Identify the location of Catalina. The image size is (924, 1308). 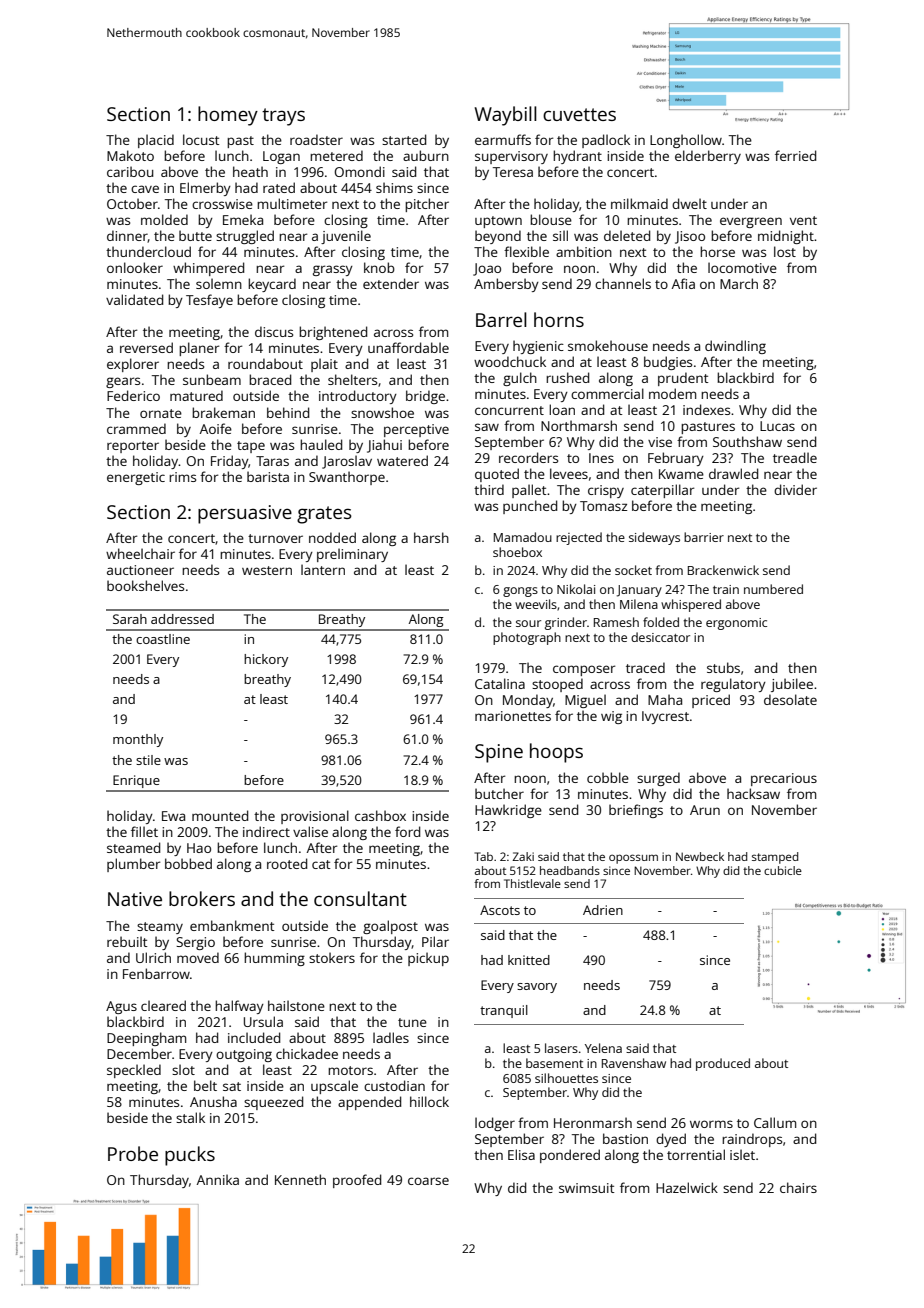
(500, 683).
